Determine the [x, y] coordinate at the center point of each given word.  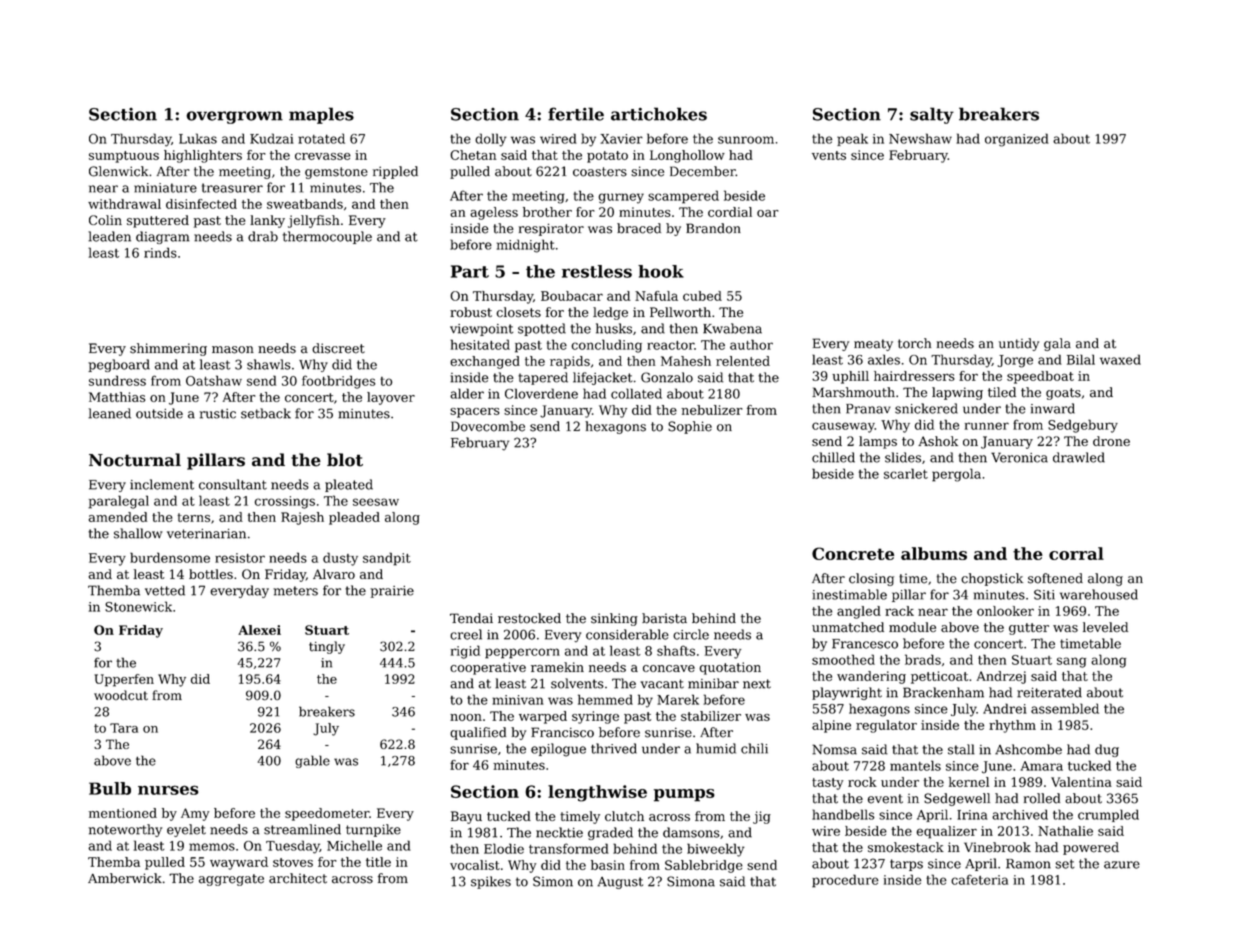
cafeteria [979, 879]
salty [932, 115]
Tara [124, 728]
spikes [491, 882]
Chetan [473, 155]
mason [233, 350]
